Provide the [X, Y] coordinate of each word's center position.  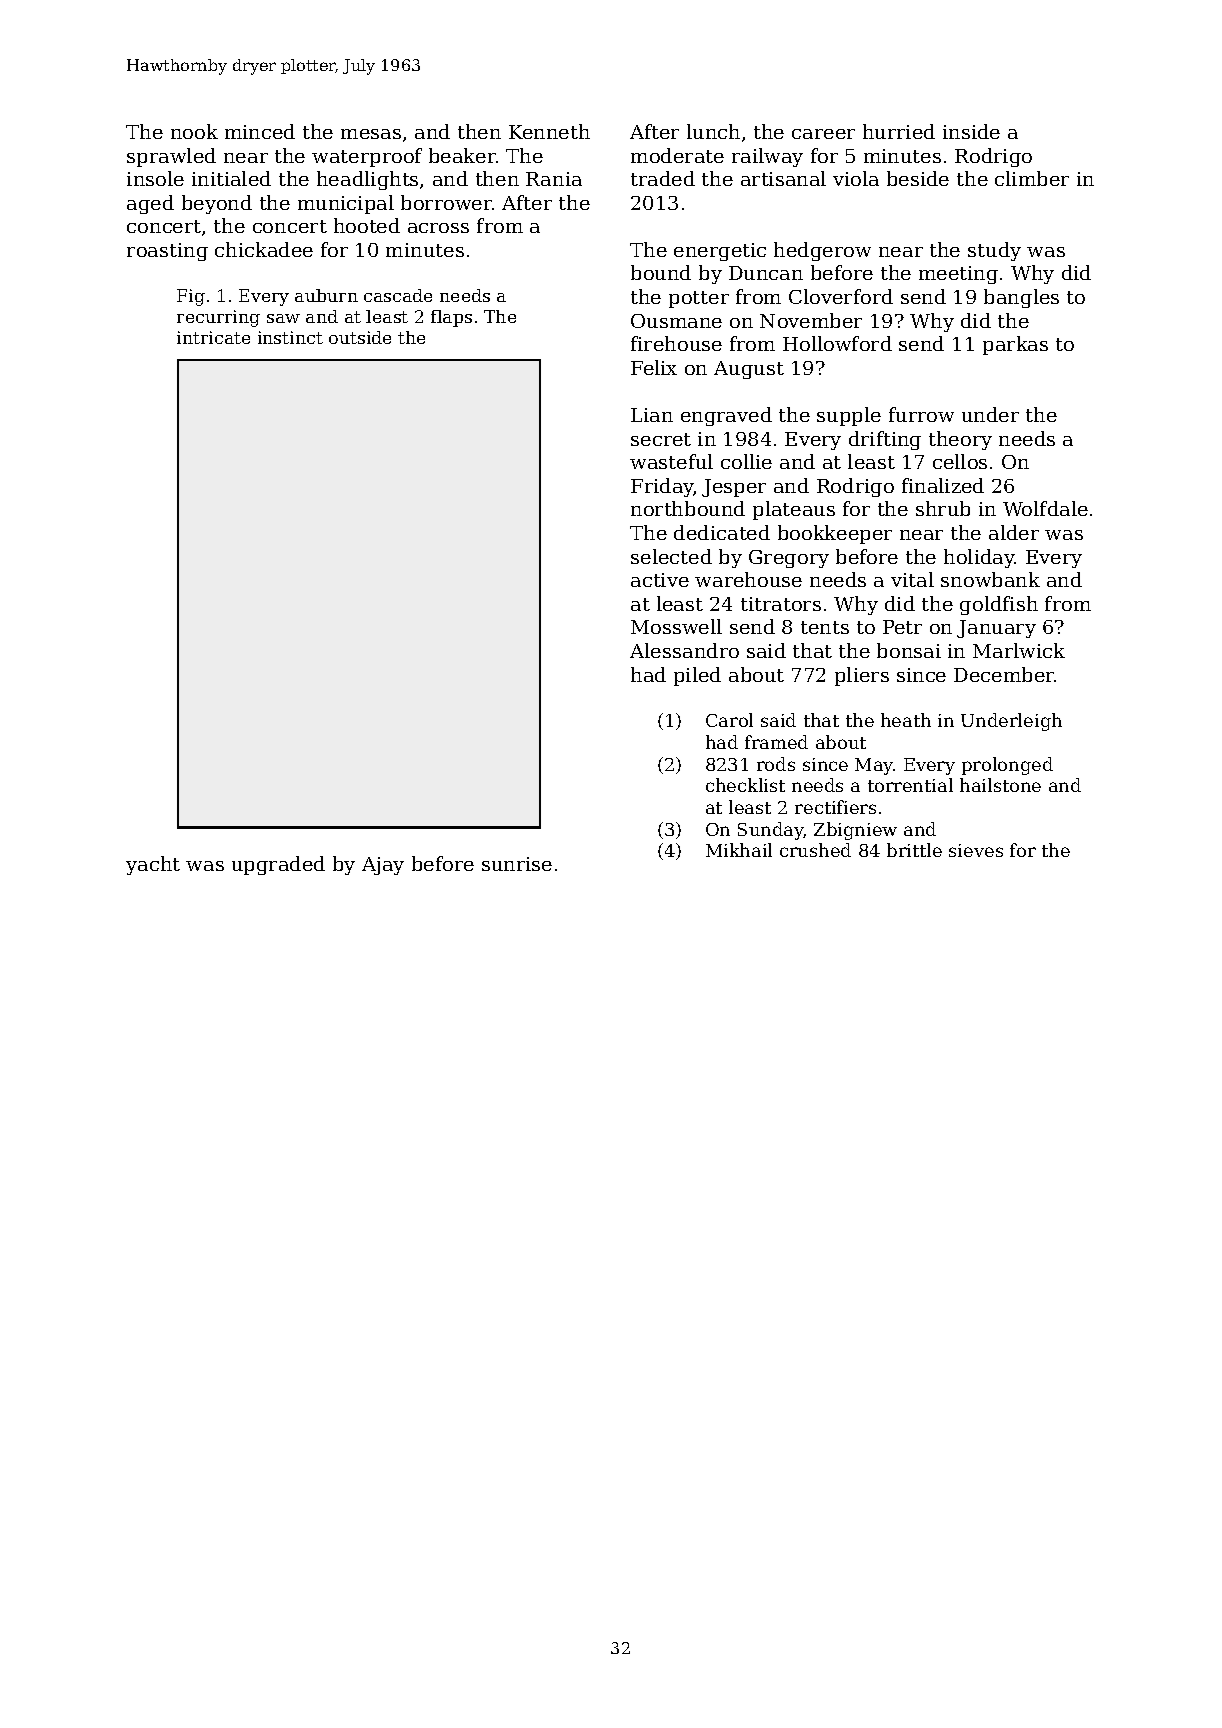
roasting [167, 252]
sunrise [517, 864]
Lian [652, 415]
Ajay [383, 866]
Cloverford [841, 296]
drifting [885, 440]
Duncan [766, 273]
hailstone [1000, 785]
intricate [213, 337]
